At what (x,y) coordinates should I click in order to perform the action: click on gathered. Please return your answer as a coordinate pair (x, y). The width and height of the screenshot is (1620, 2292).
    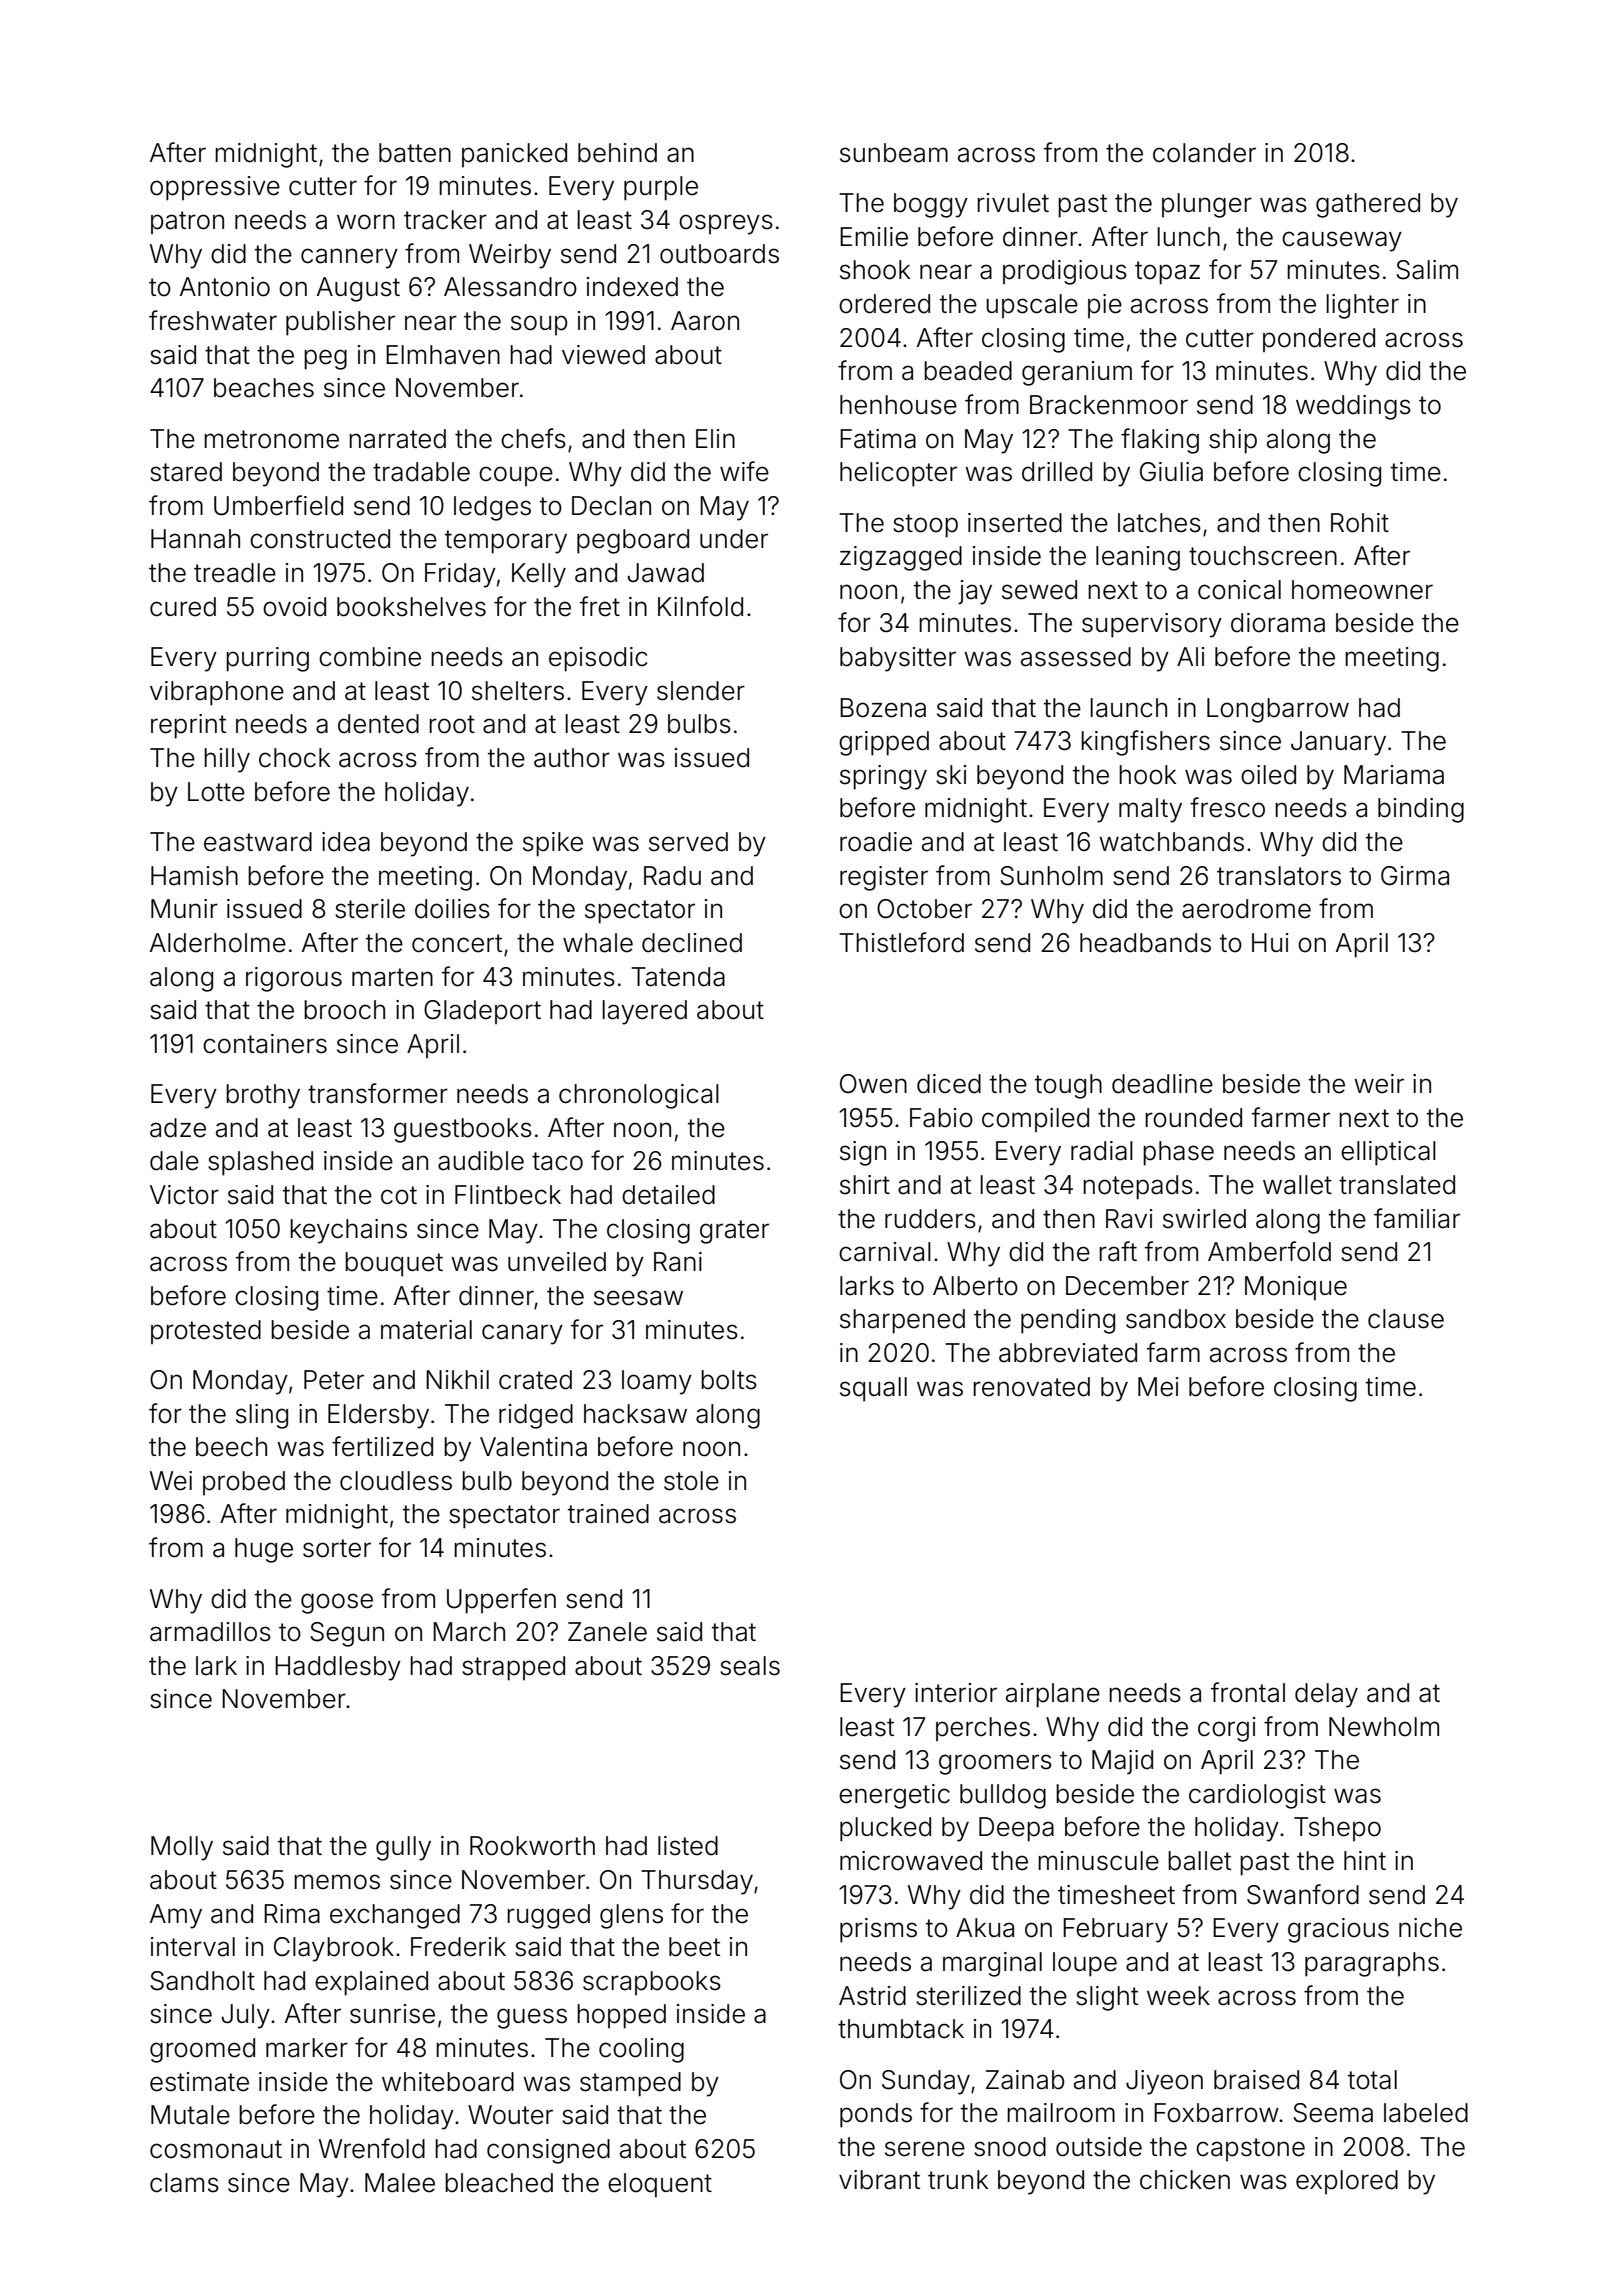
    Looking at the image, I should click on (1368, 205).
